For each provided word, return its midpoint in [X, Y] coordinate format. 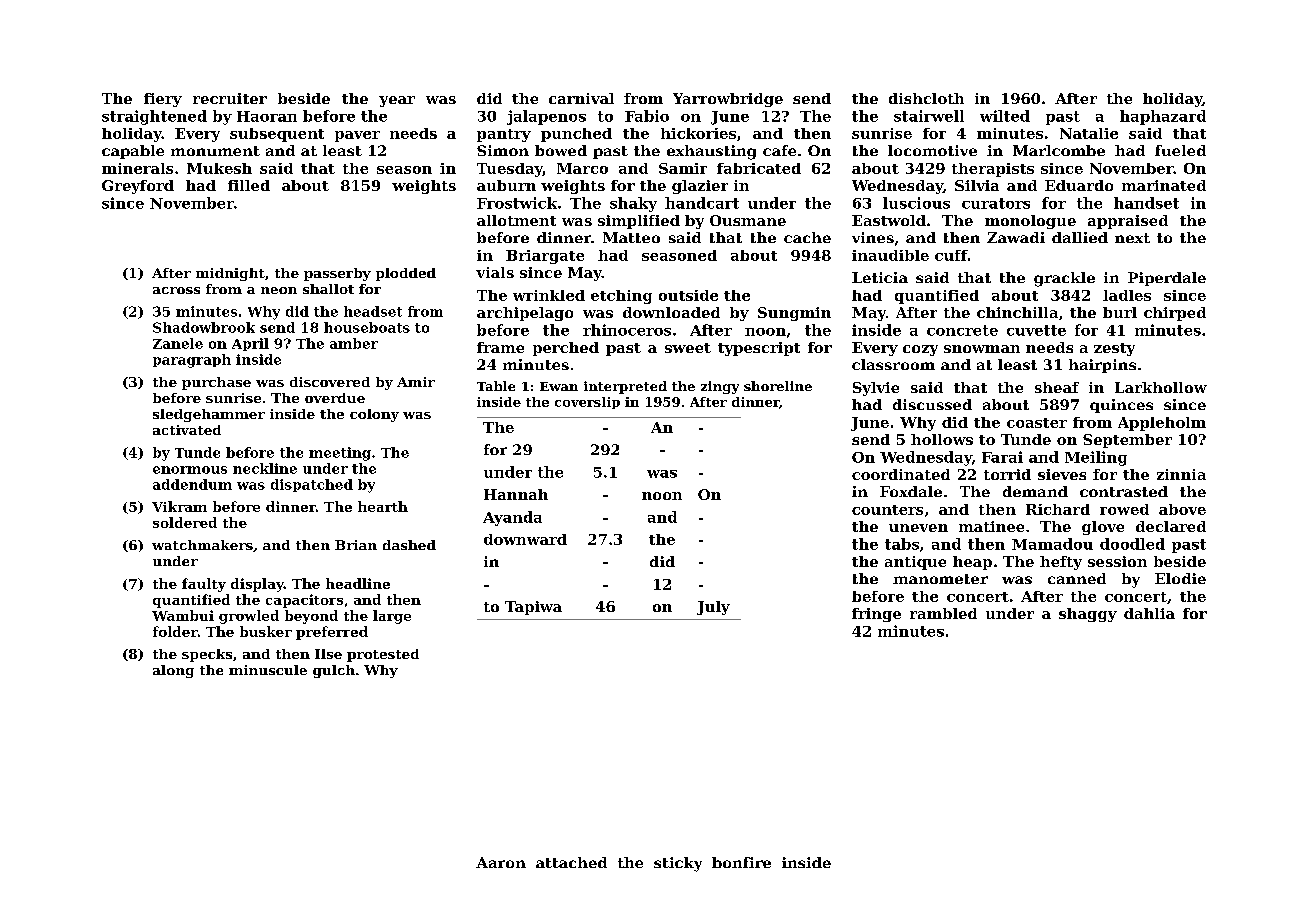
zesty [1114, 349]
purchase [216, 383]
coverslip [587, 403]
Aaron [501, 862]
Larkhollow [1161, 387]
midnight [230, 274]
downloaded [671, 312]
